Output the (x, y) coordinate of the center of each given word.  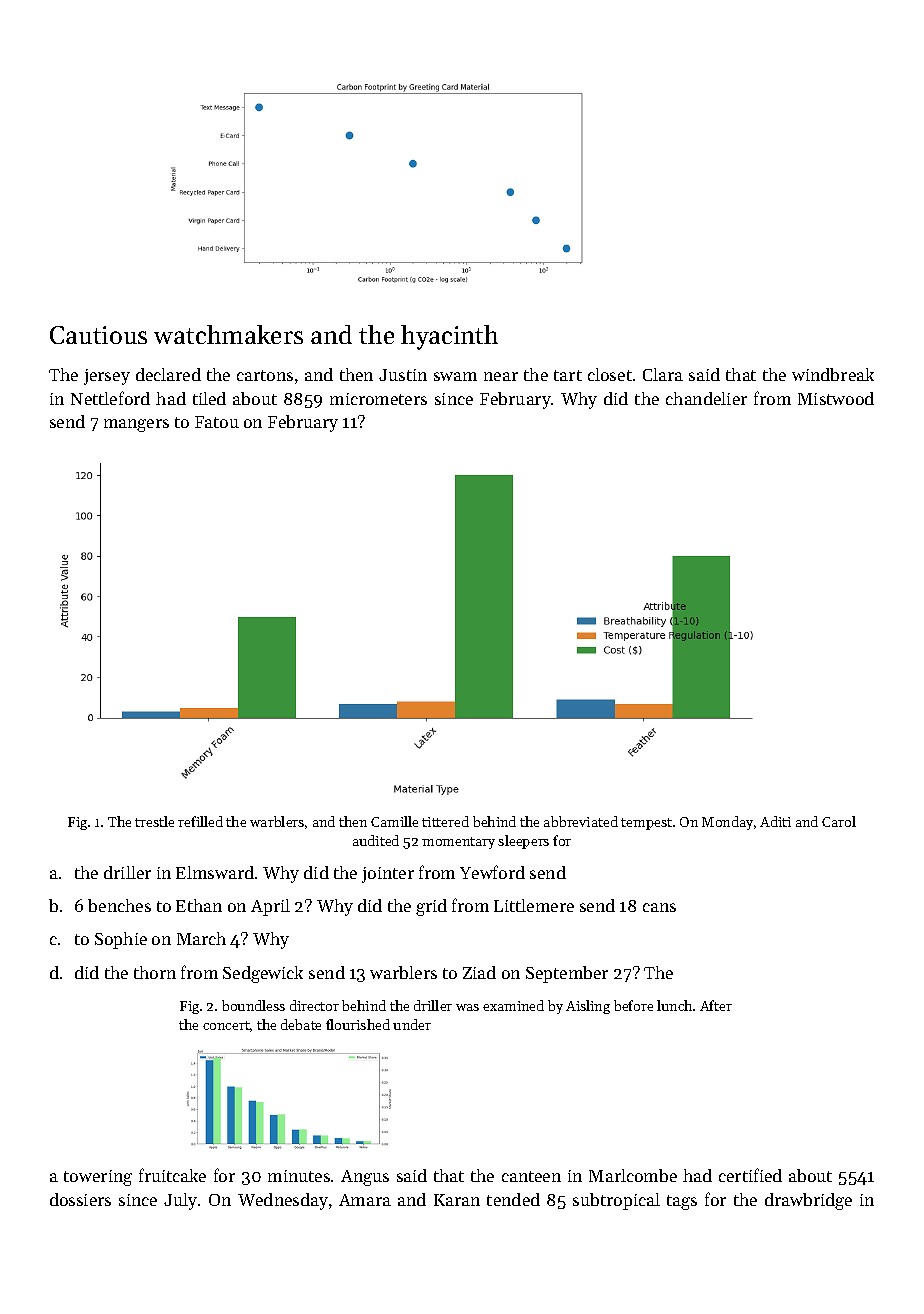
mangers (136, 425)
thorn (155, 972)
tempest (646, 824)
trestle (154, 821)
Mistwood (836, 398)
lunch (674, 1005)
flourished (358, 1024)
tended (513, 1199)
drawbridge (808, 1201)
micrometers (378, 399)
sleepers (523, 842)
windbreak (833, 374)
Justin (403, 375)
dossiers (80, 1199)
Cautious (98, 335)
